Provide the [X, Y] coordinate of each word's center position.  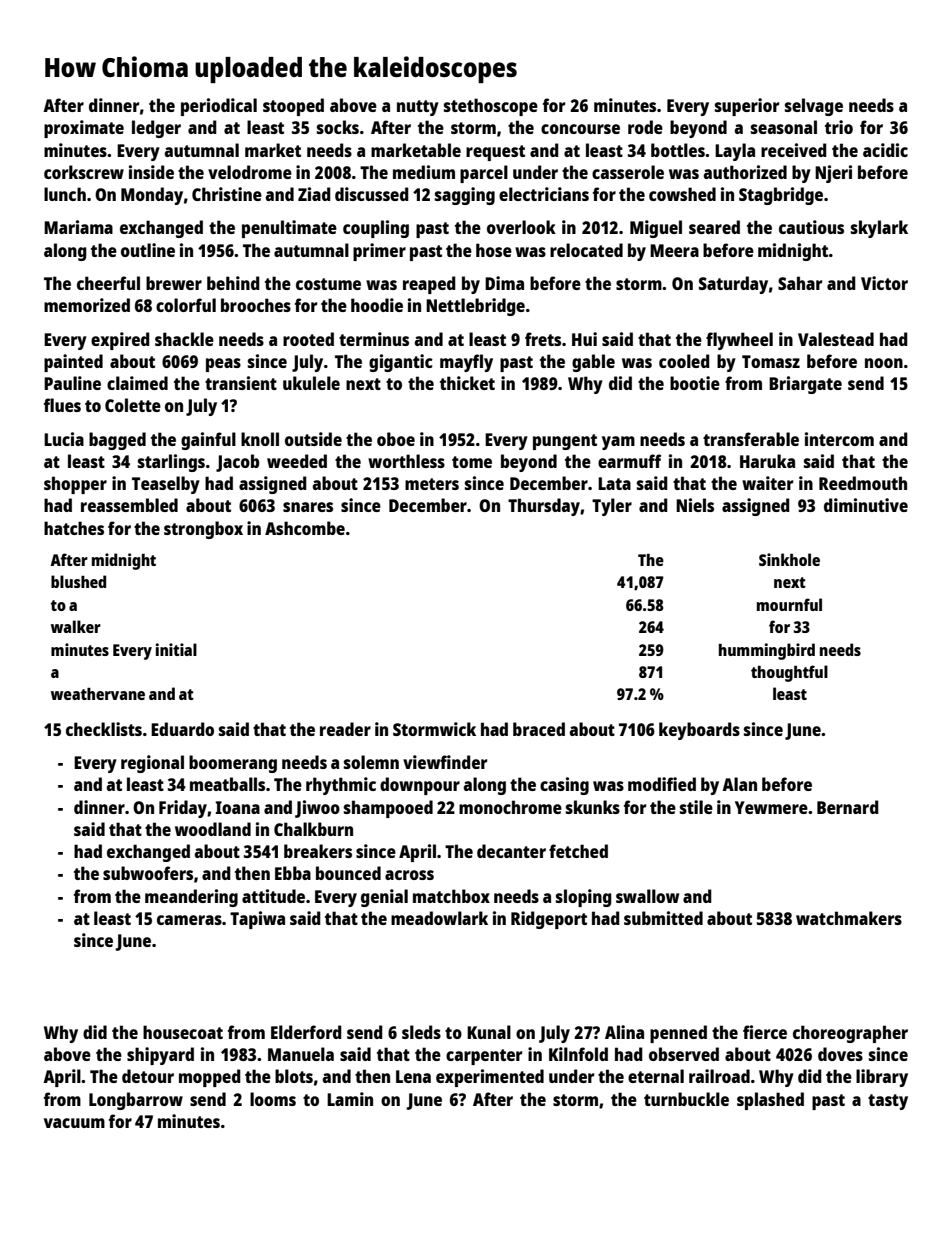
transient [241, 383]
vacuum [74, 1123]
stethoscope [491, 107]
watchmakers [849, 918]
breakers [318, 851]
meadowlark [439, 918]
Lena [413, 1076]
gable [593, 363]
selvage [814, 107]
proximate [84, 129]
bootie [695, 383]
